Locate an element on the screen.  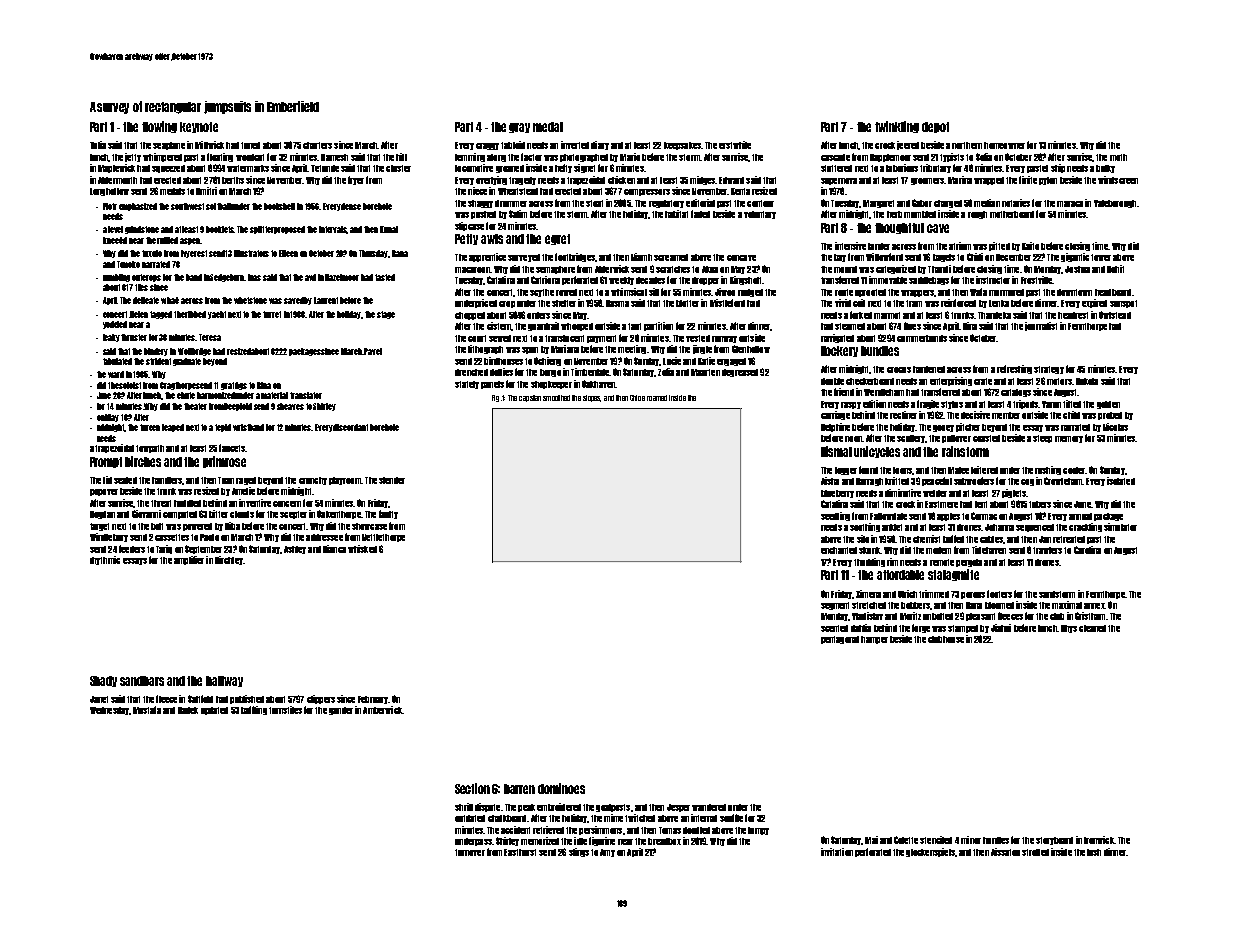
Easthurst is located at coordinates (520, 852).
